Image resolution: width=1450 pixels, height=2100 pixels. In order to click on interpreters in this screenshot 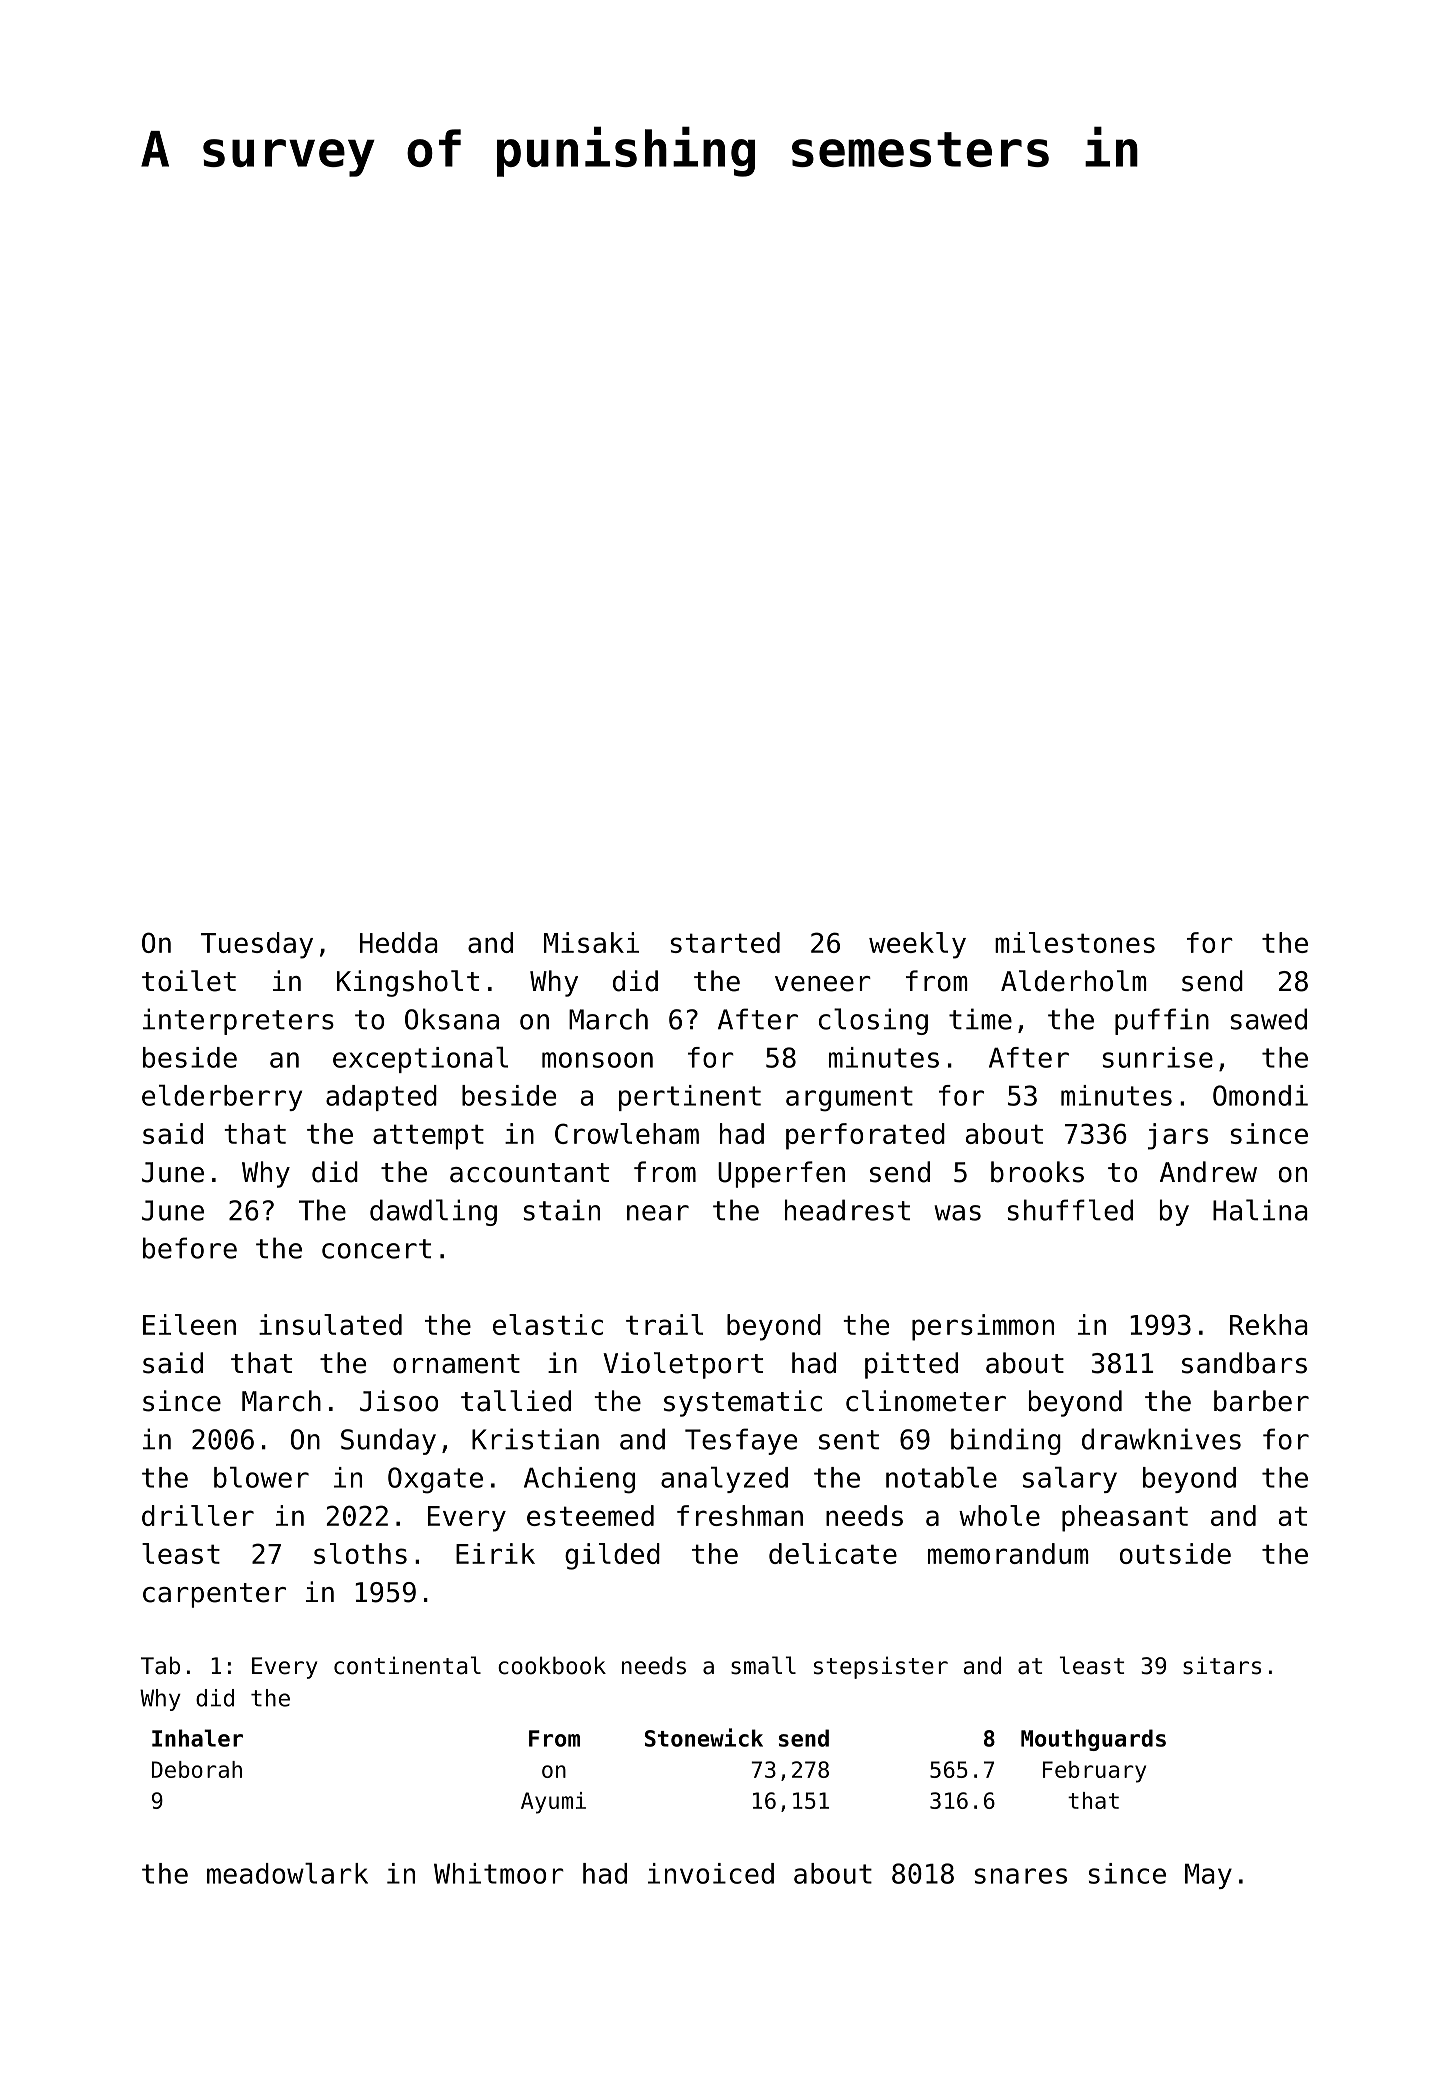, I will do `click(238, 1021)`.
